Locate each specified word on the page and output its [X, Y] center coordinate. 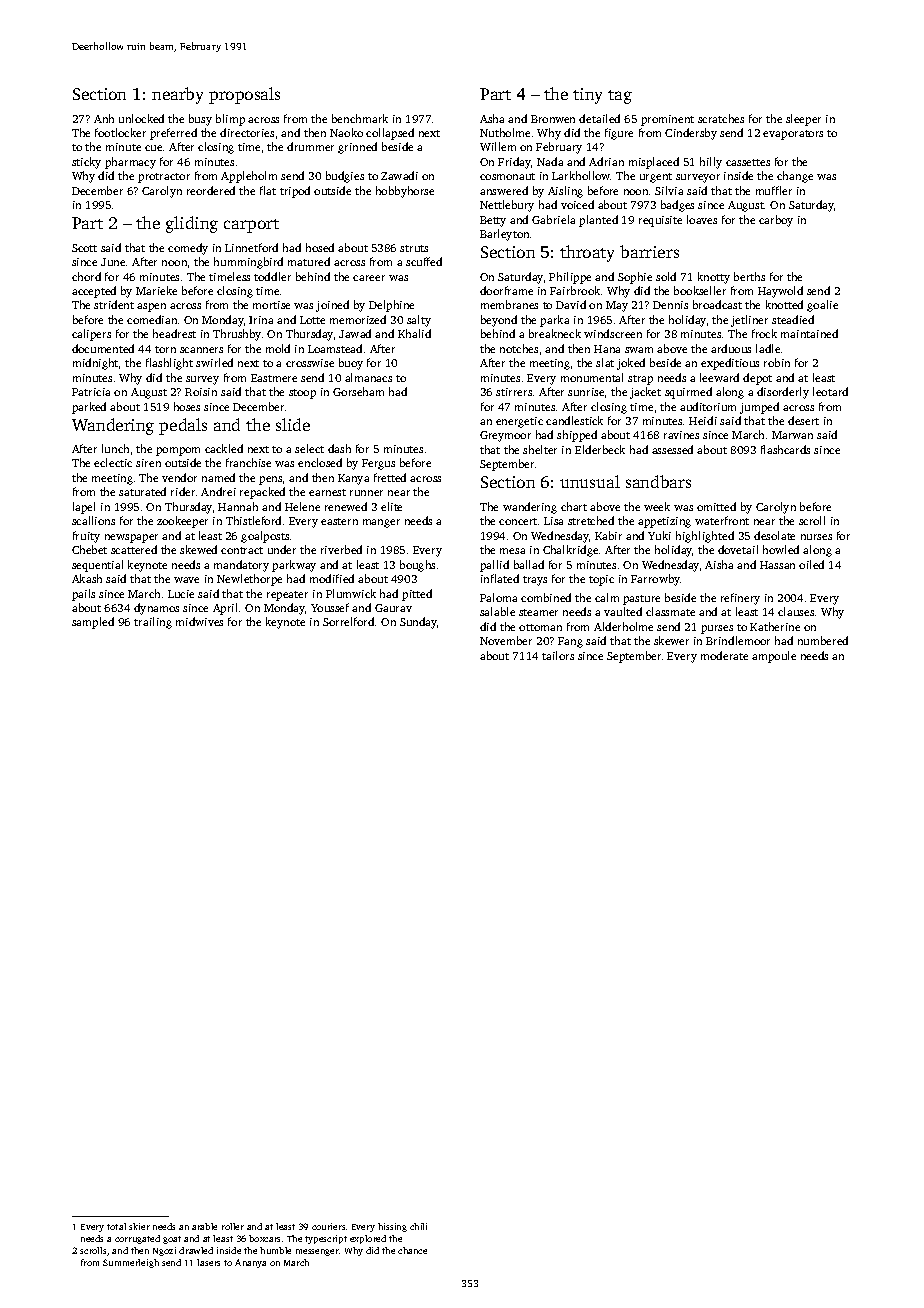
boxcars [264, 1238]
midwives [199, 621]
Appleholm [249, 177]
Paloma [498, 597]
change [795, 177]
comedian [152, 319]
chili [418, 1226]
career [369, 278]
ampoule [774, 657]
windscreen [613, 333]
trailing [153, 623]
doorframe [506, 290]
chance [412, 1250]
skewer [671, 640]
